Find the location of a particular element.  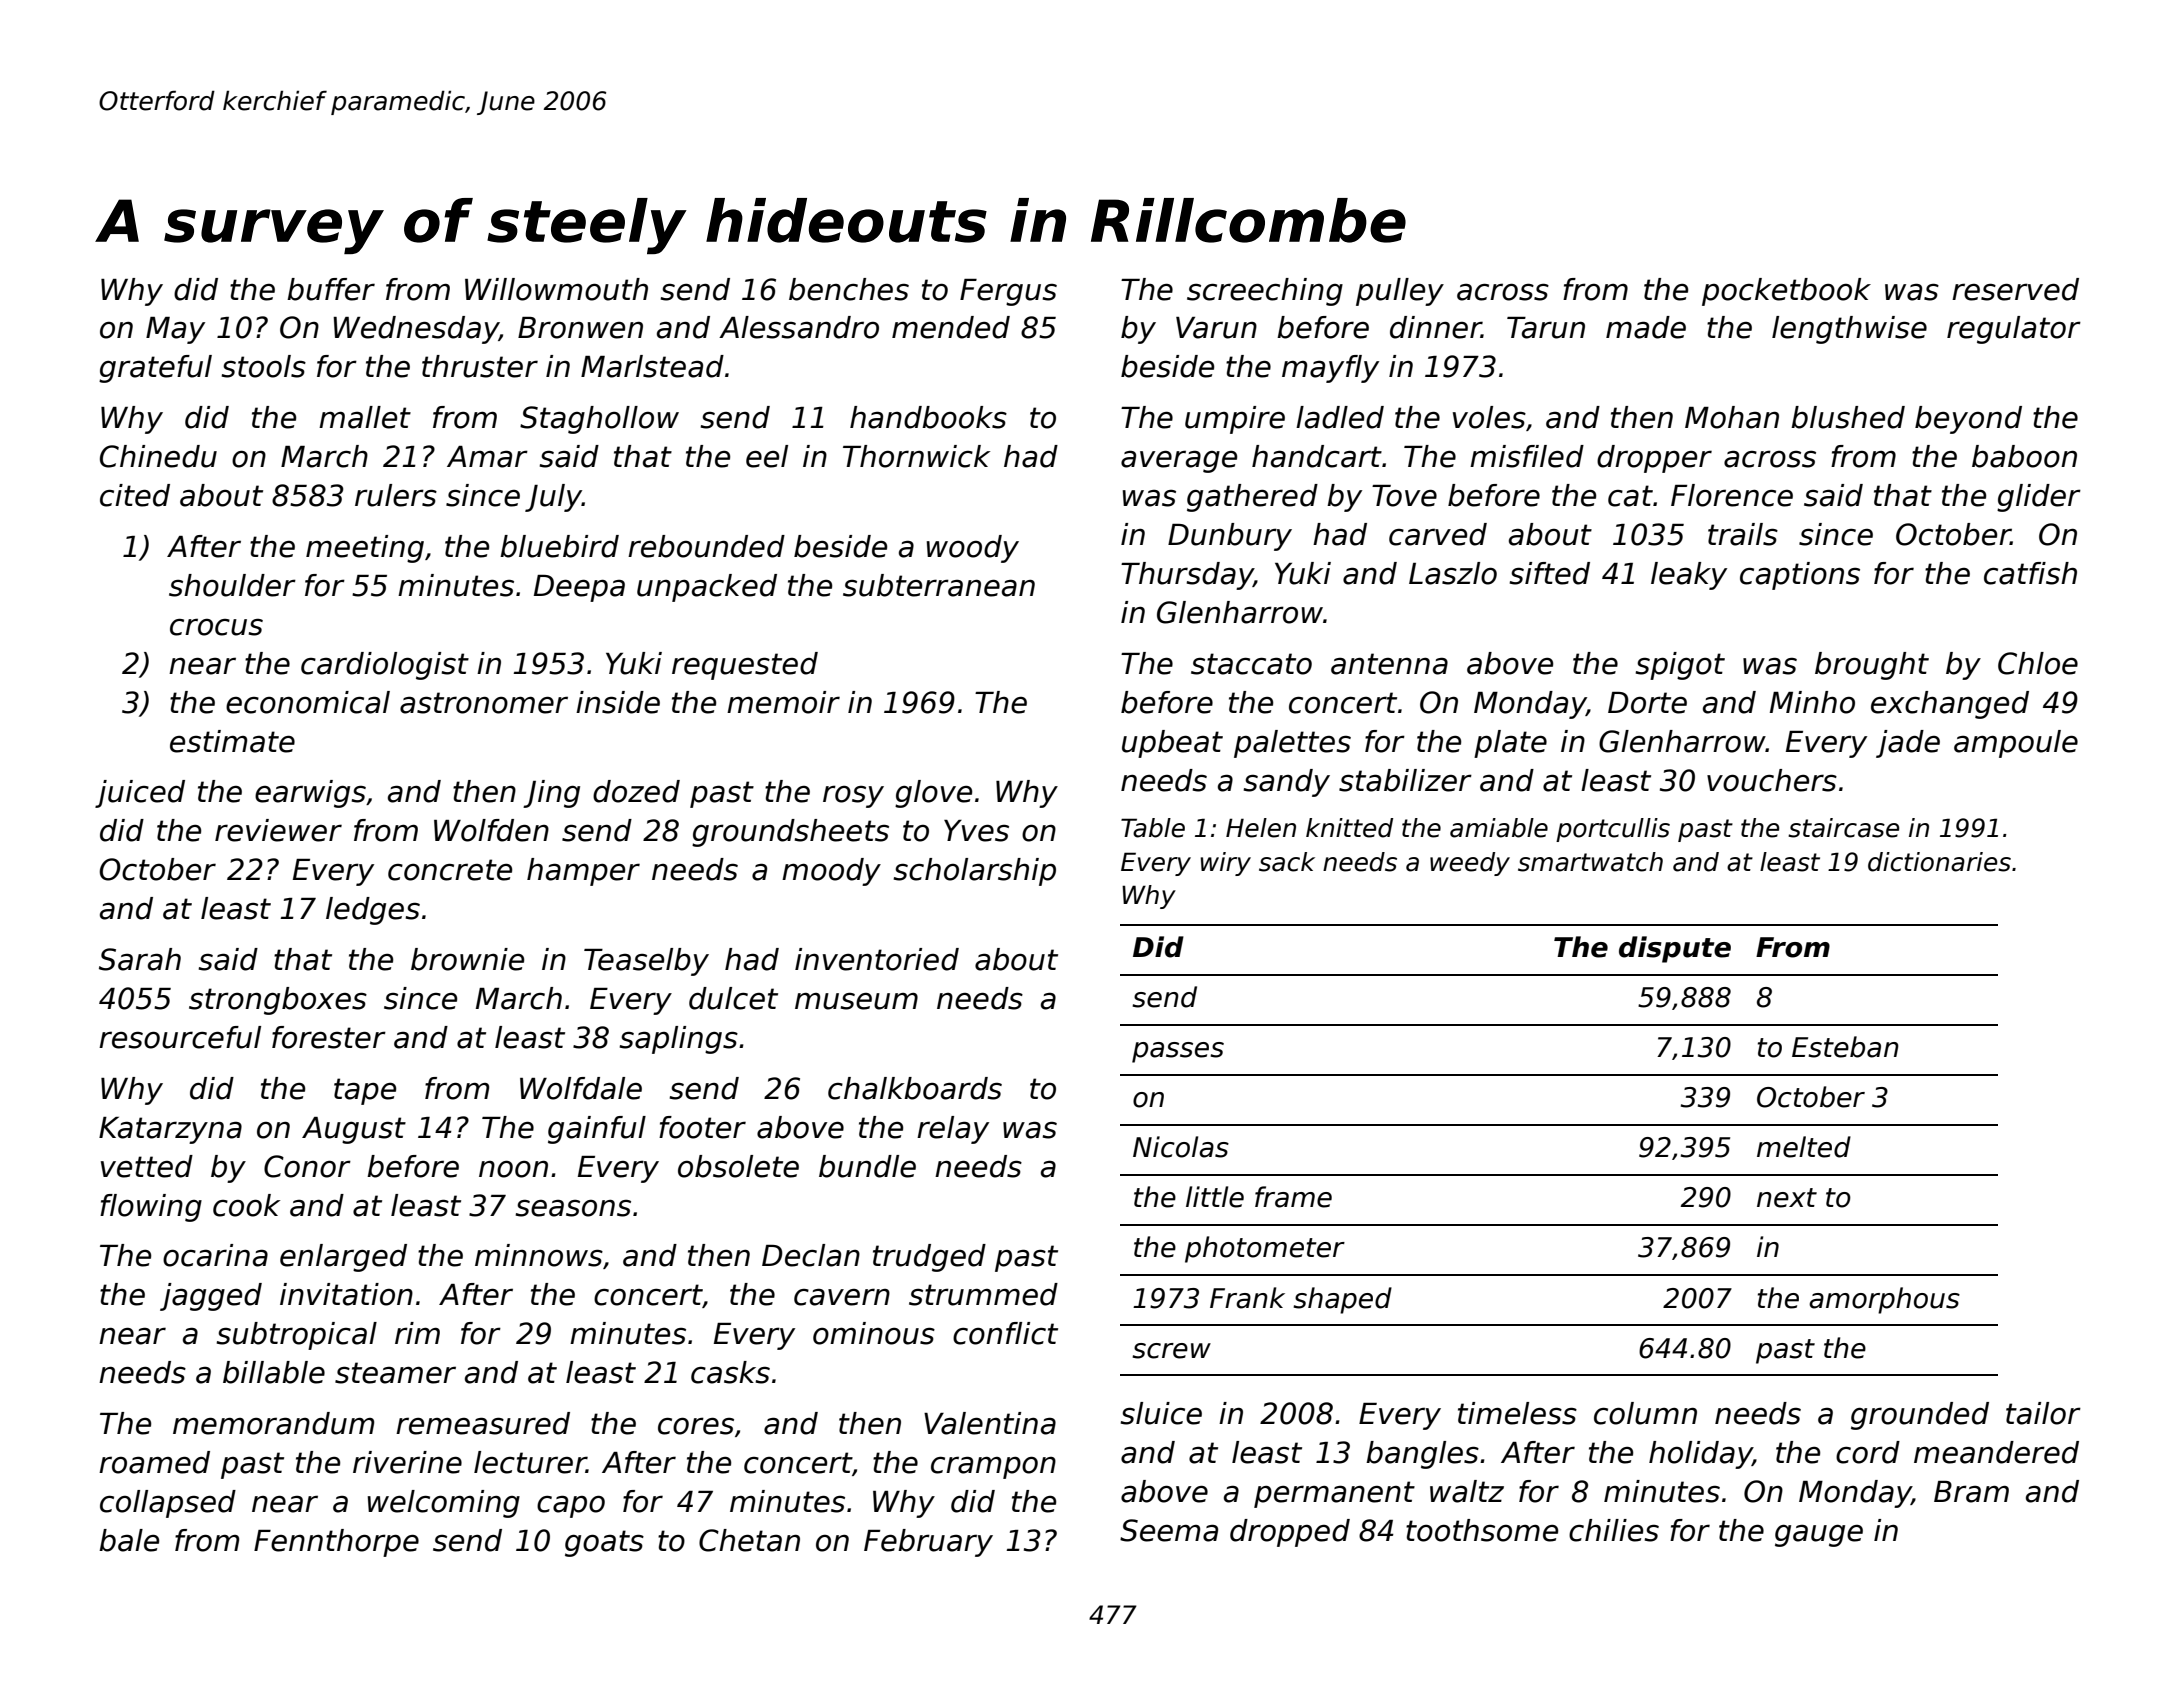

scholarship is located at coordinates (975, 872).
